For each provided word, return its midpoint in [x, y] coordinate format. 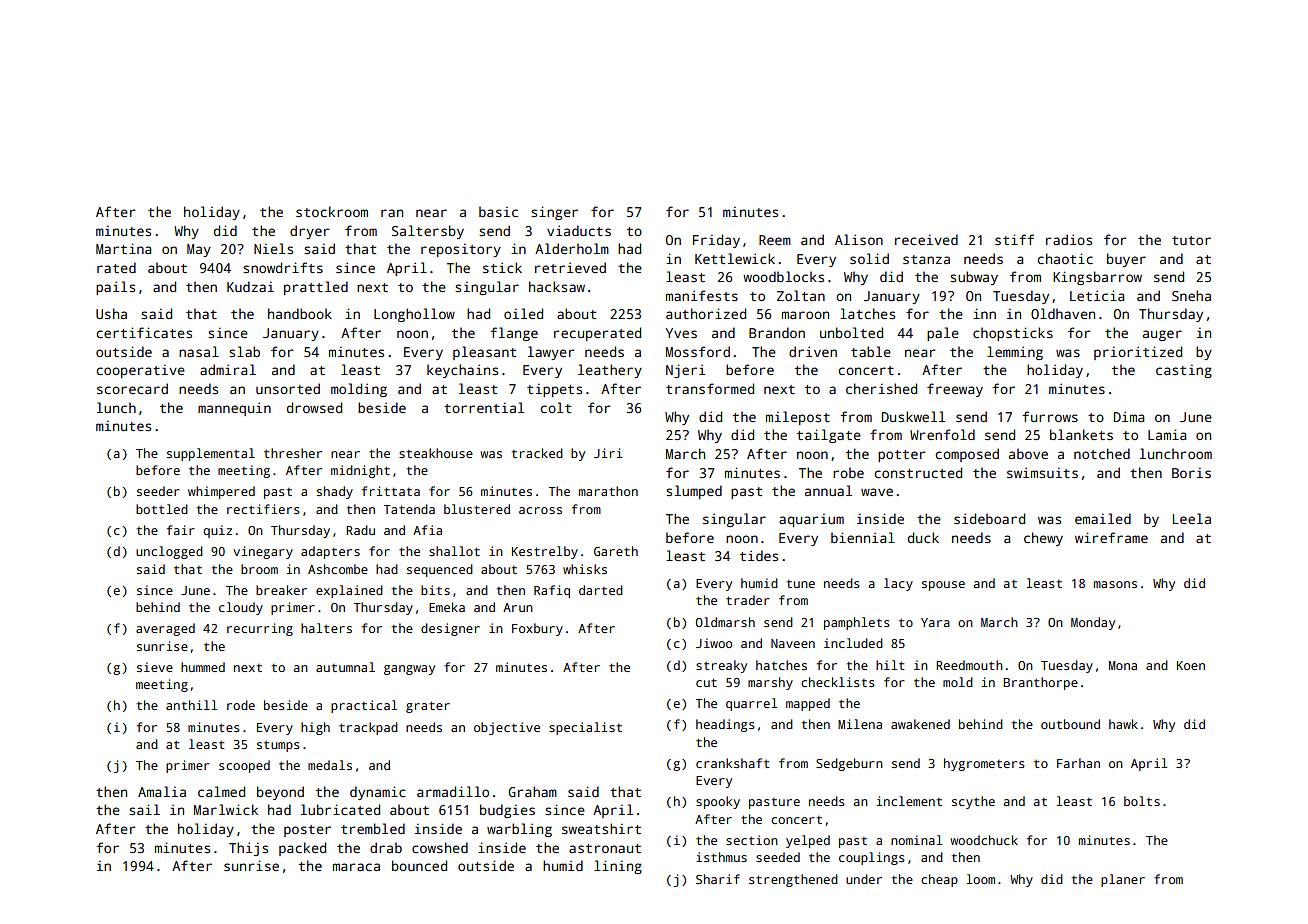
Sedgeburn [849, 764]
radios [1069, 239]
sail [144, 809]
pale [943, 334]
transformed [710, 388]
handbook [300, 313]
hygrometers [984, 764]
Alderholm [572, 248]
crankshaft [732, 763]
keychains [462, 371]
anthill [191, 705]
